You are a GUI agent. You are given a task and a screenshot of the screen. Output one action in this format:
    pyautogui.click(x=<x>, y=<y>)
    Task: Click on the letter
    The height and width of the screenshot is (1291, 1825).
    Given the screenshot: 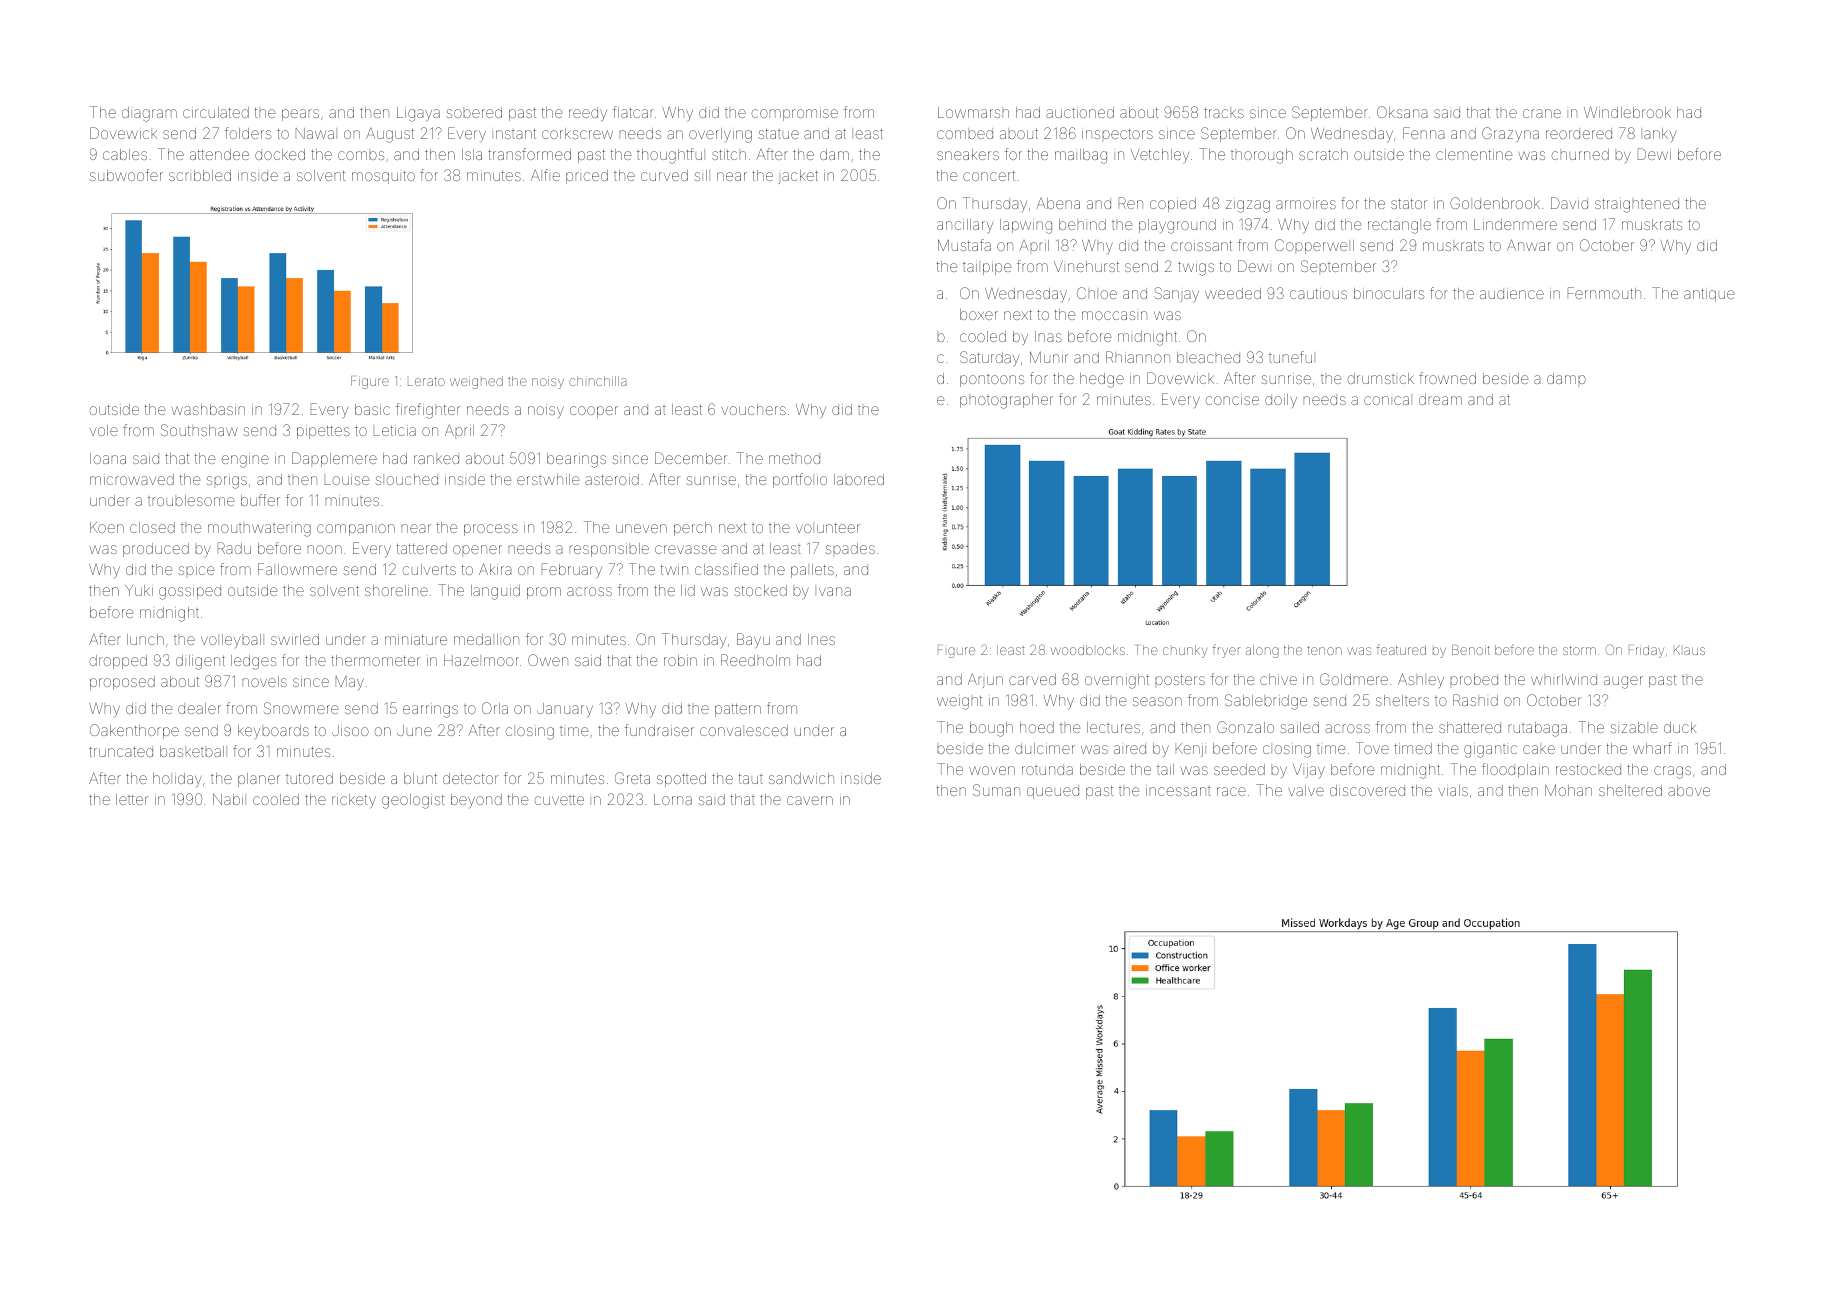 What is the action you would take?
    pyautogui.click(x=132, y=799)
